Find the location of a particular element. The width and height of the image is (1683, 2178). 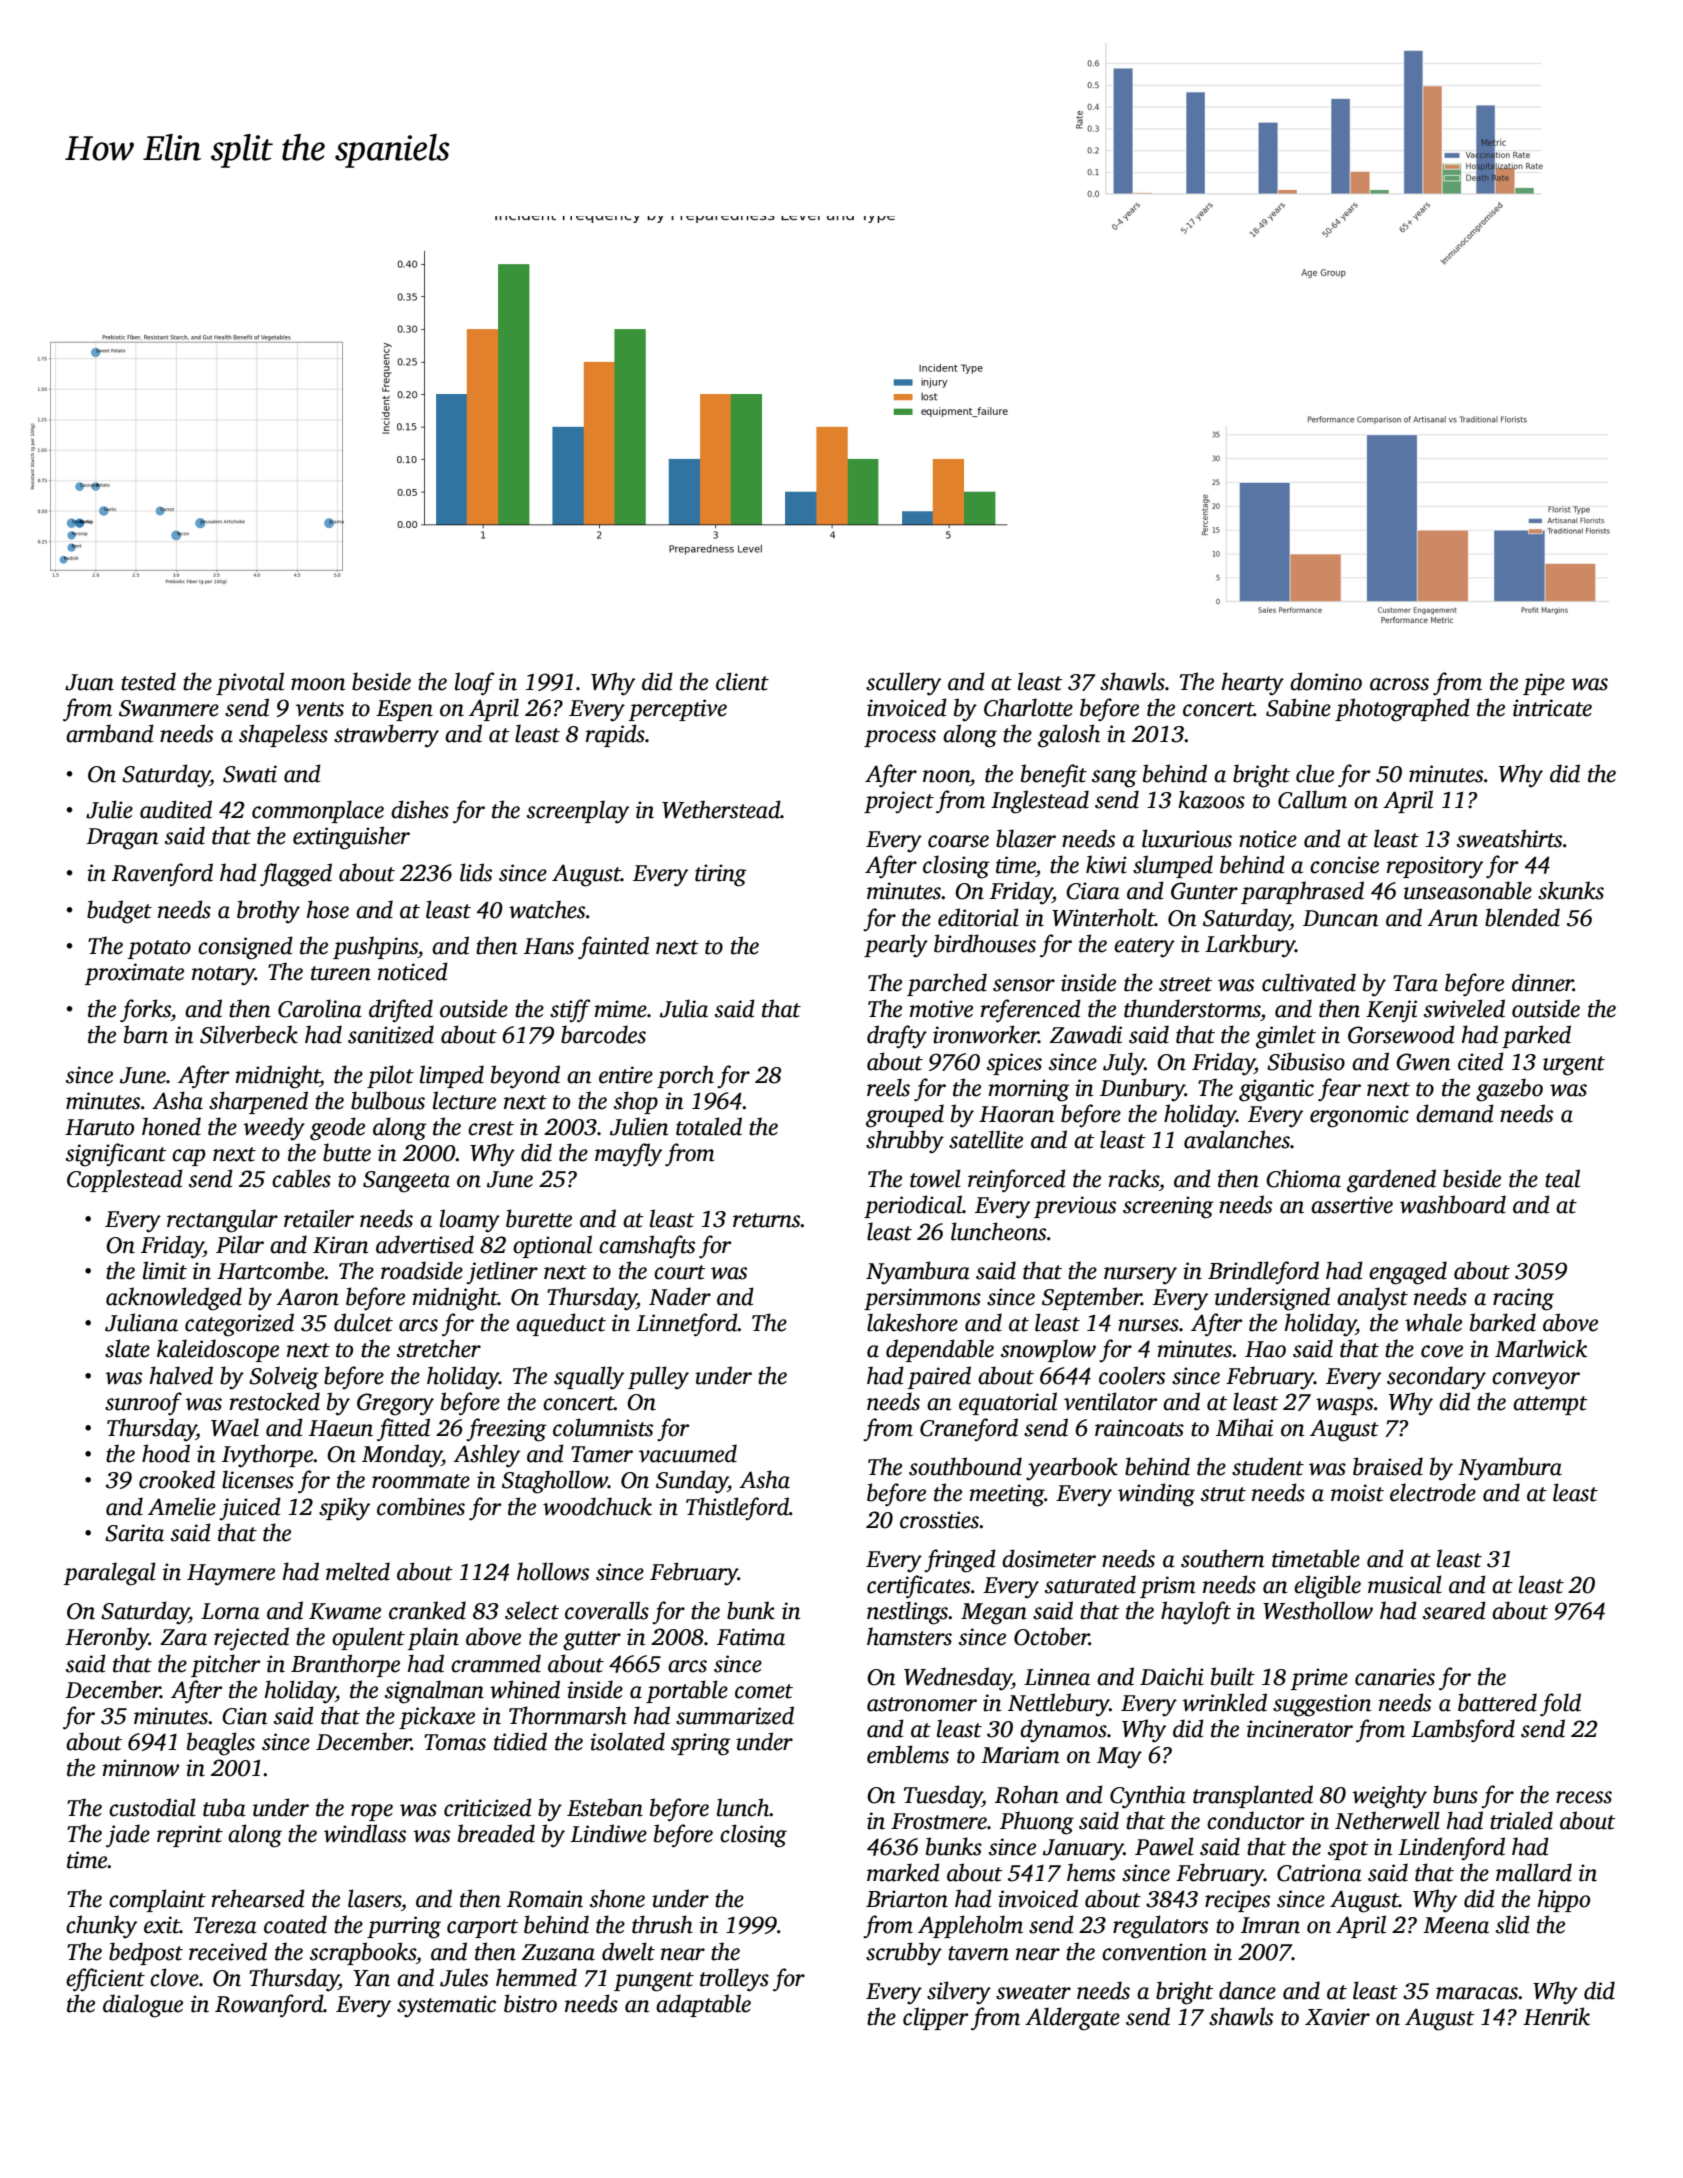

beagles is located at coordinates (221, 1744).
